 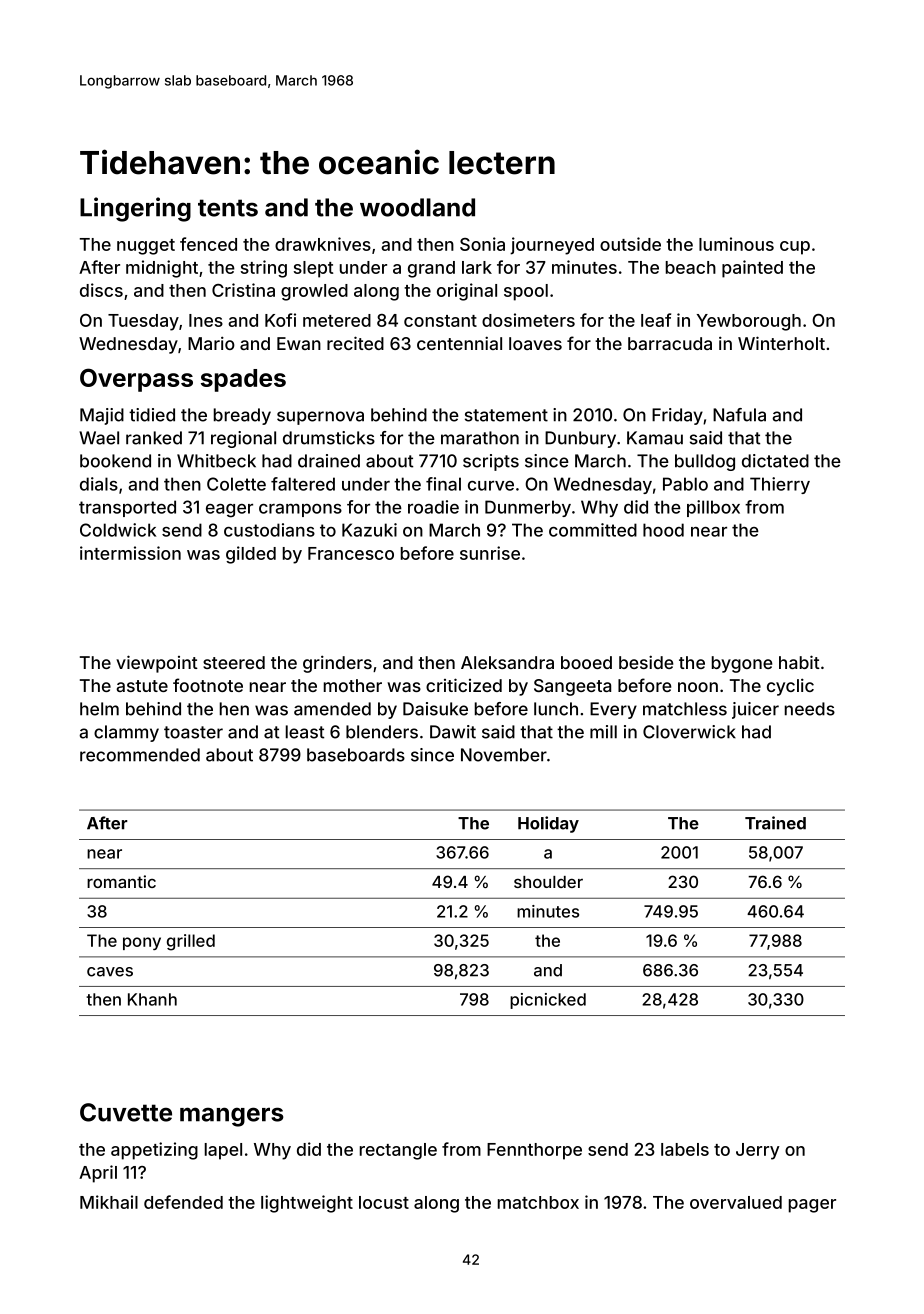 I want to click on recited, so click(x=355, y=343).
